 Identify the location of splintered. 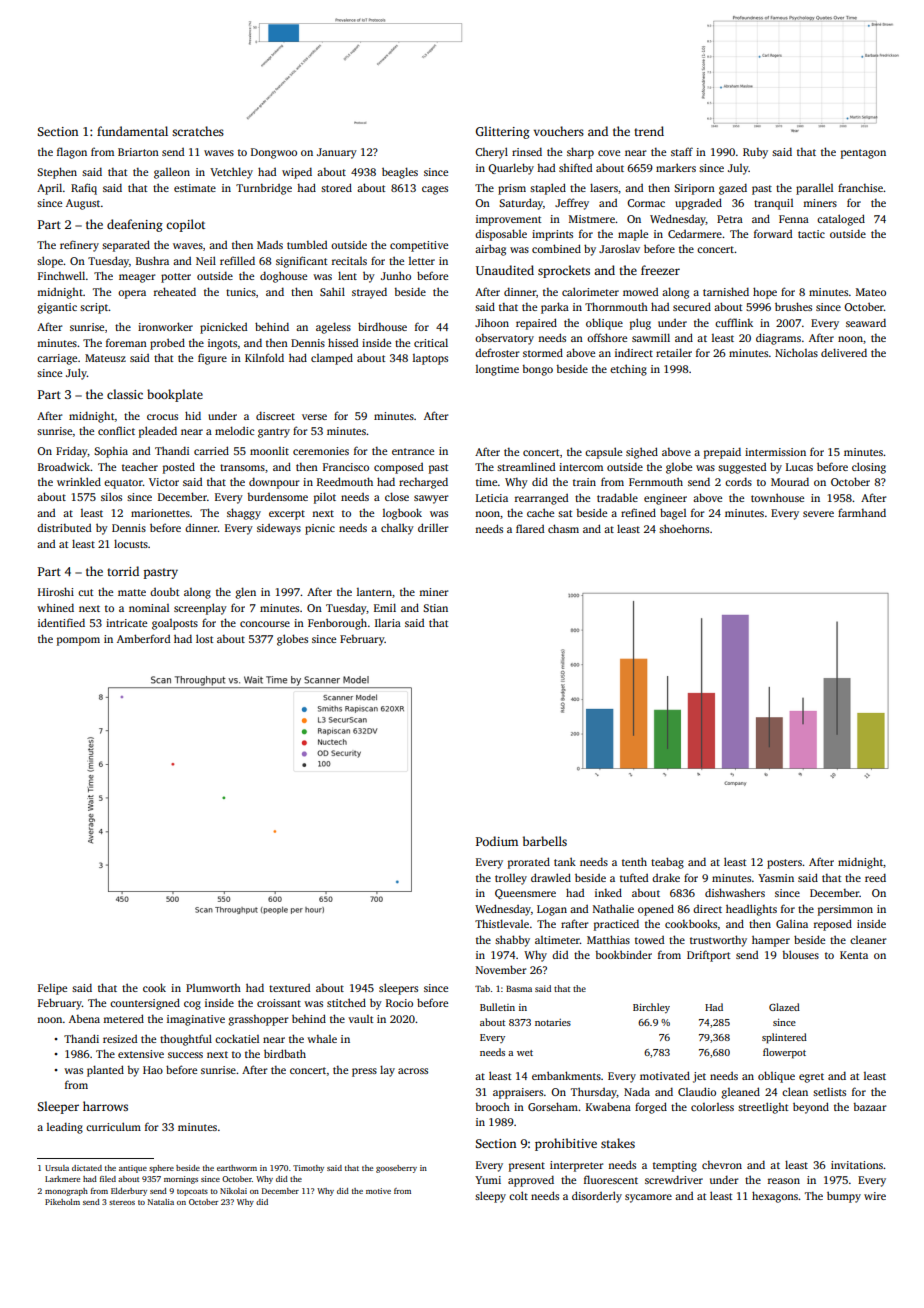
(784, 1038).
